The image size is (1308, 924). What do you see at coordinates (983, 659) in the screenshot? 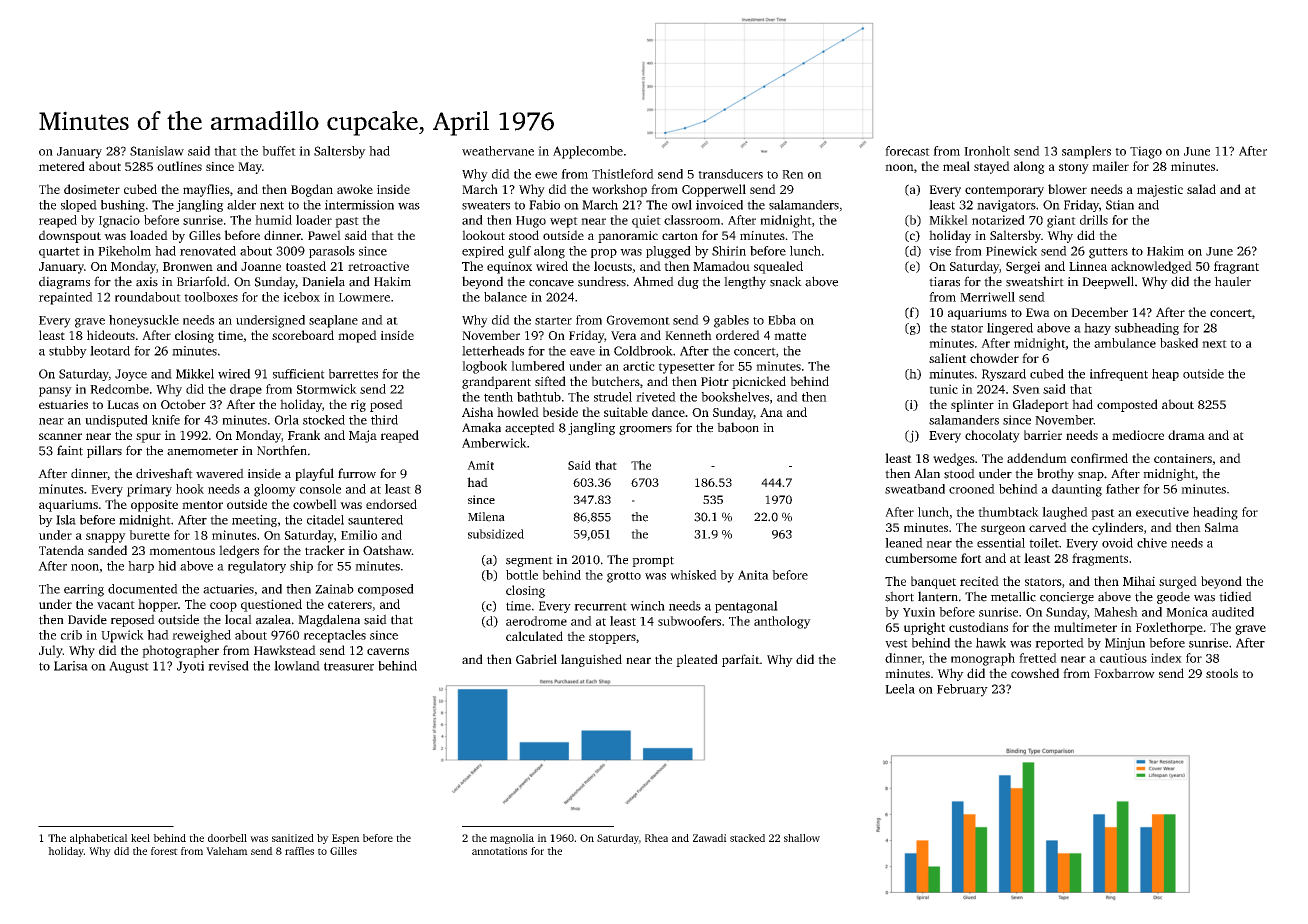
I see `monograph` at bounding box center [983, 659].
